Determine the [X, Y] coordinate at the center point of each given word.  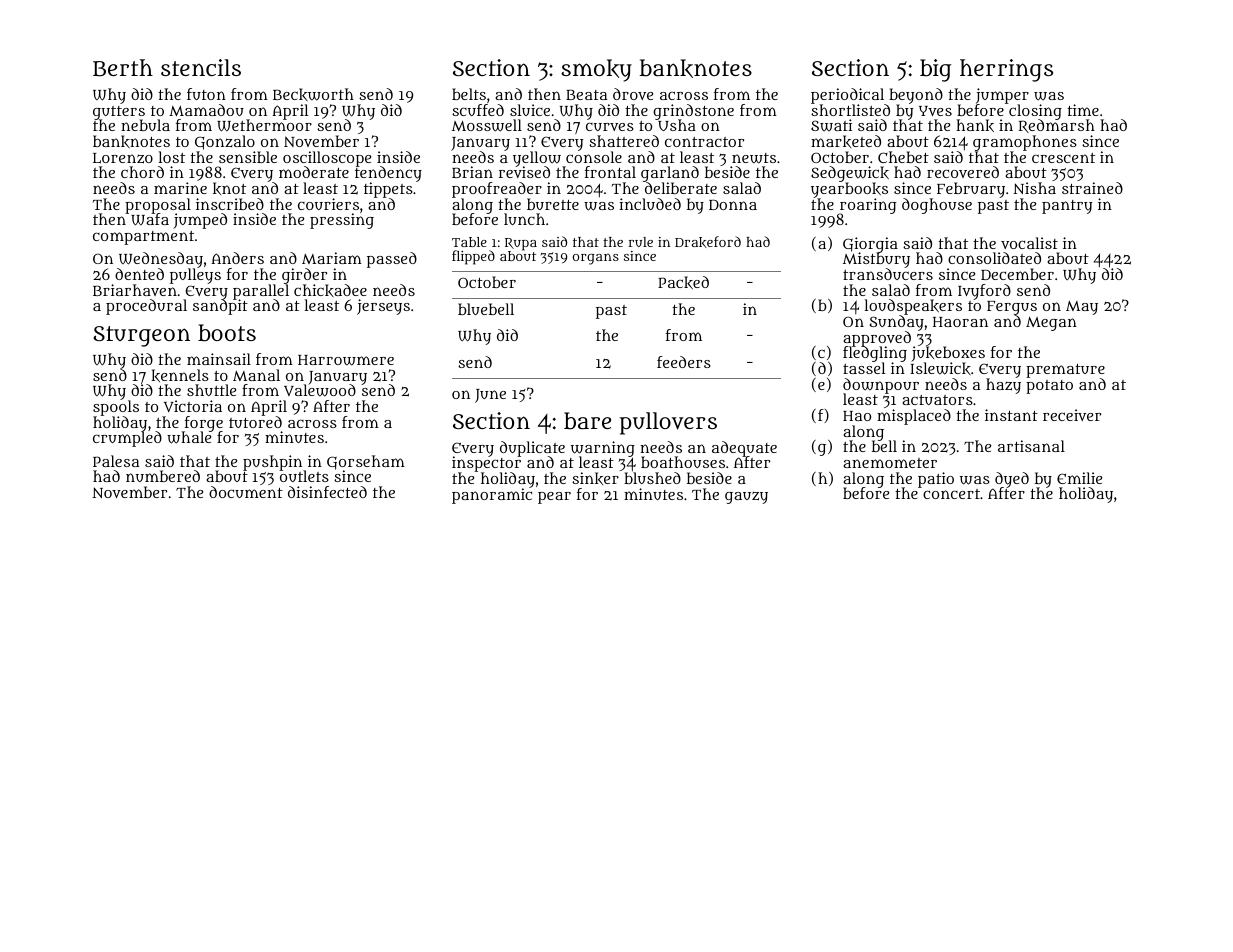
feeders [684, 362]
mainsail [219, 359]
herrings [1006, 70]
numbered [163, 476]
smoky [596, 70]
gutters [119, 113]
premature [1065, 371]
